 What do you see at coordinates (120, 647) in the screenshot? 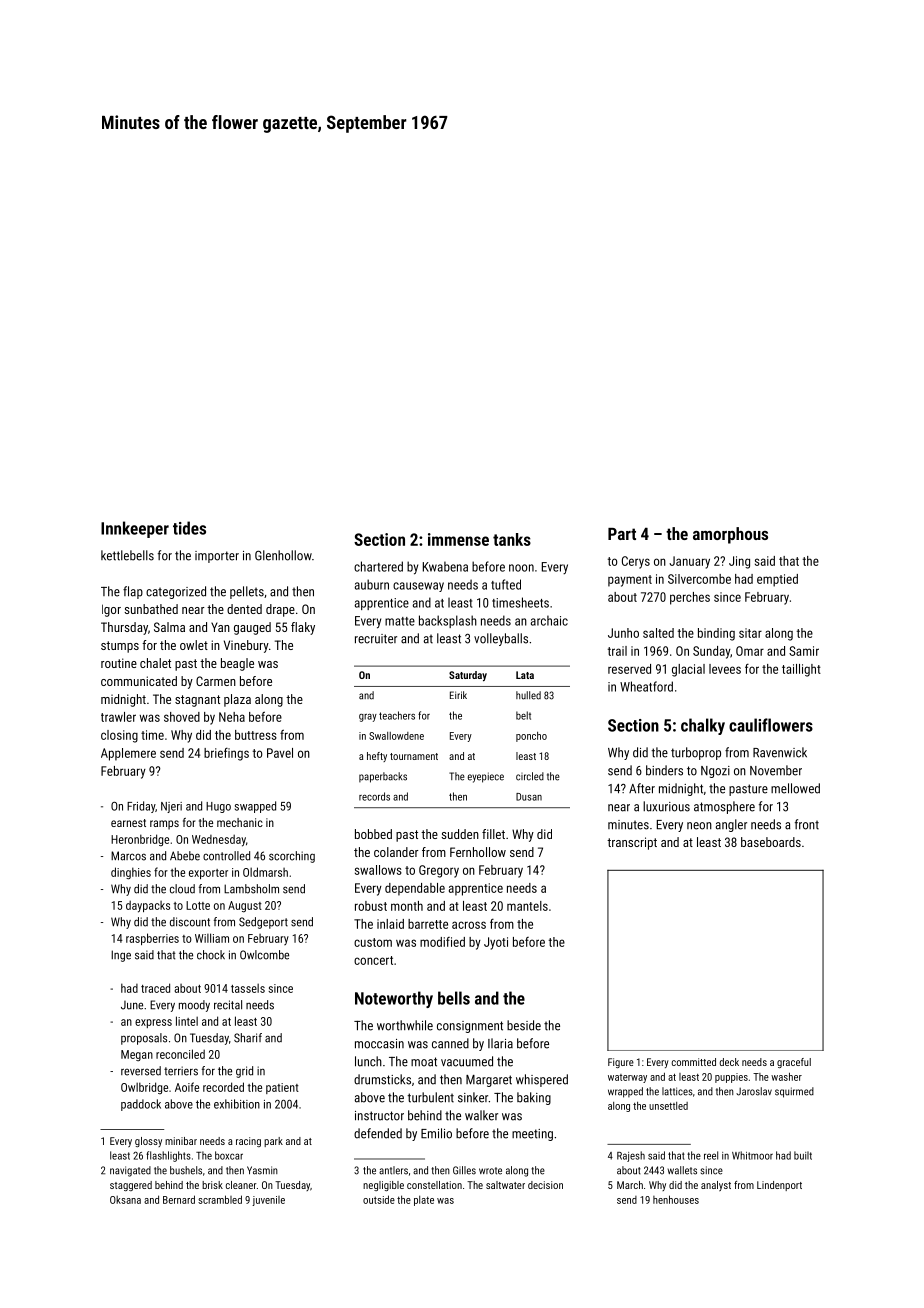
I see `stumps` at bounding box center [120, 647].
